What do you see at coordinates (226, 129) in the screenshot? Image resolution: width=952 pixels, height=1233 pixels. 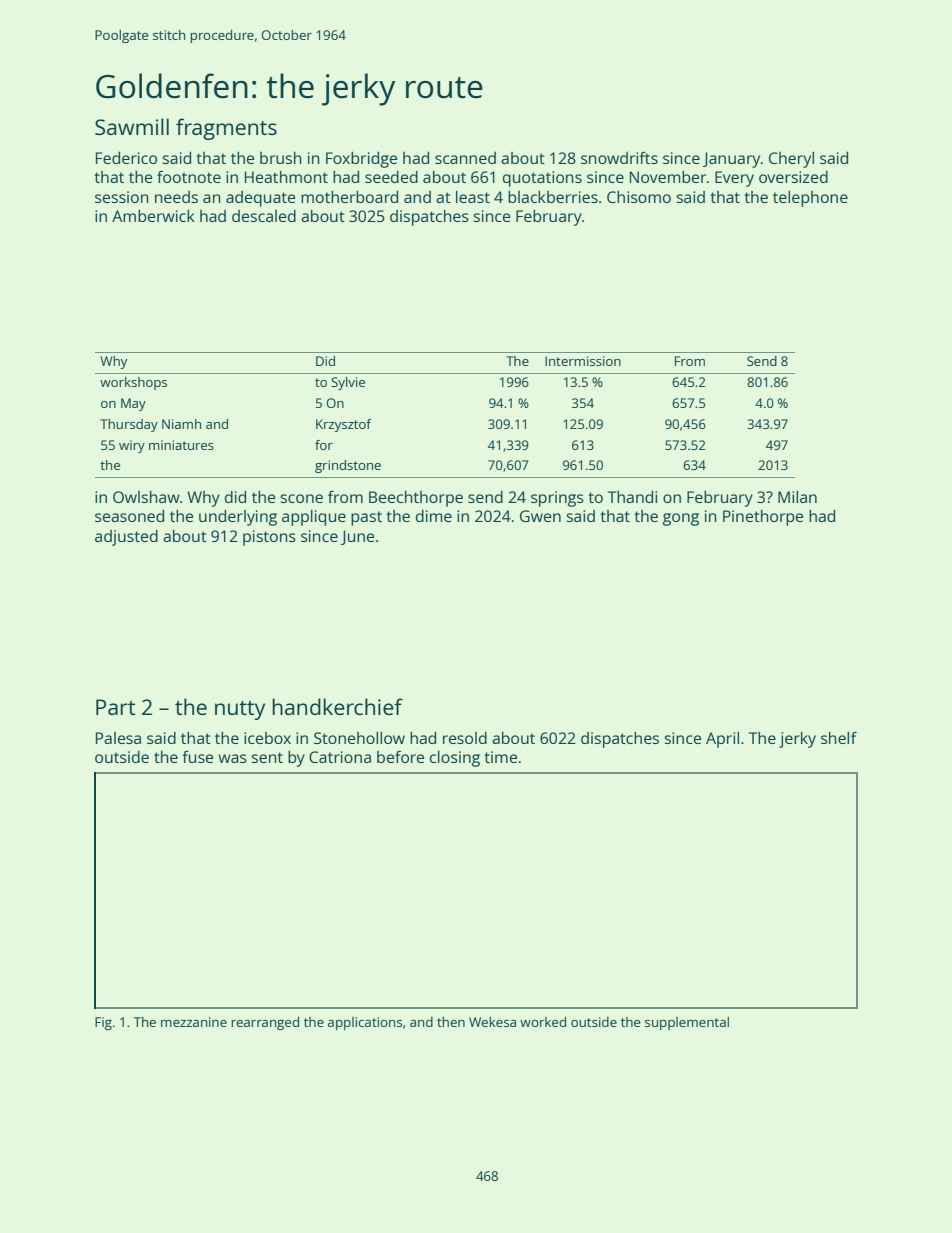 I see `fragments` at bounding box center [226, 129].
